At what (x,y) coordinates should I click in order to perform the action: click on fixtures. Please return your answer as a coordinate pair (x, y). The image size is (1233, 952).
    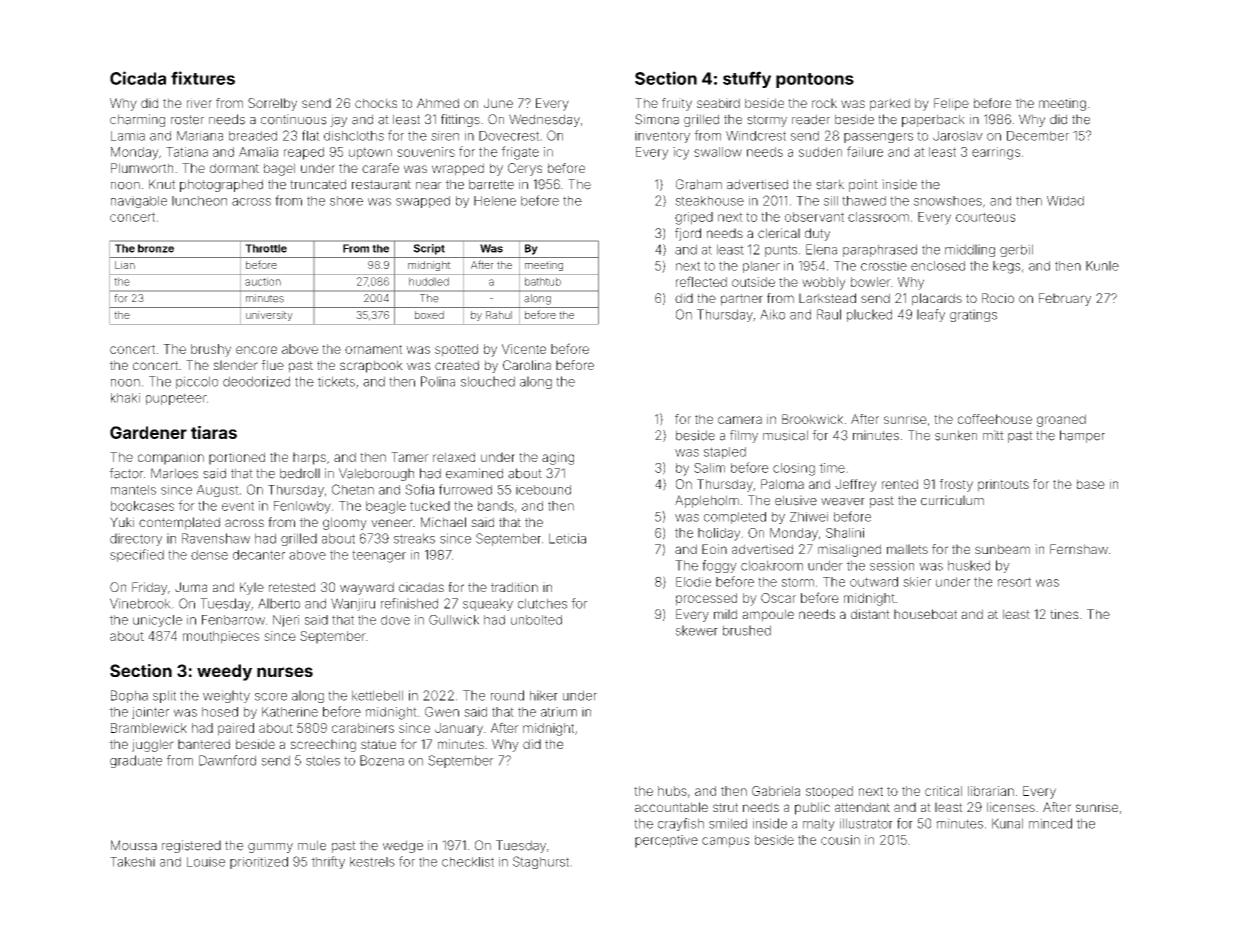
    Looking at the image, I should click on (203, 78).
